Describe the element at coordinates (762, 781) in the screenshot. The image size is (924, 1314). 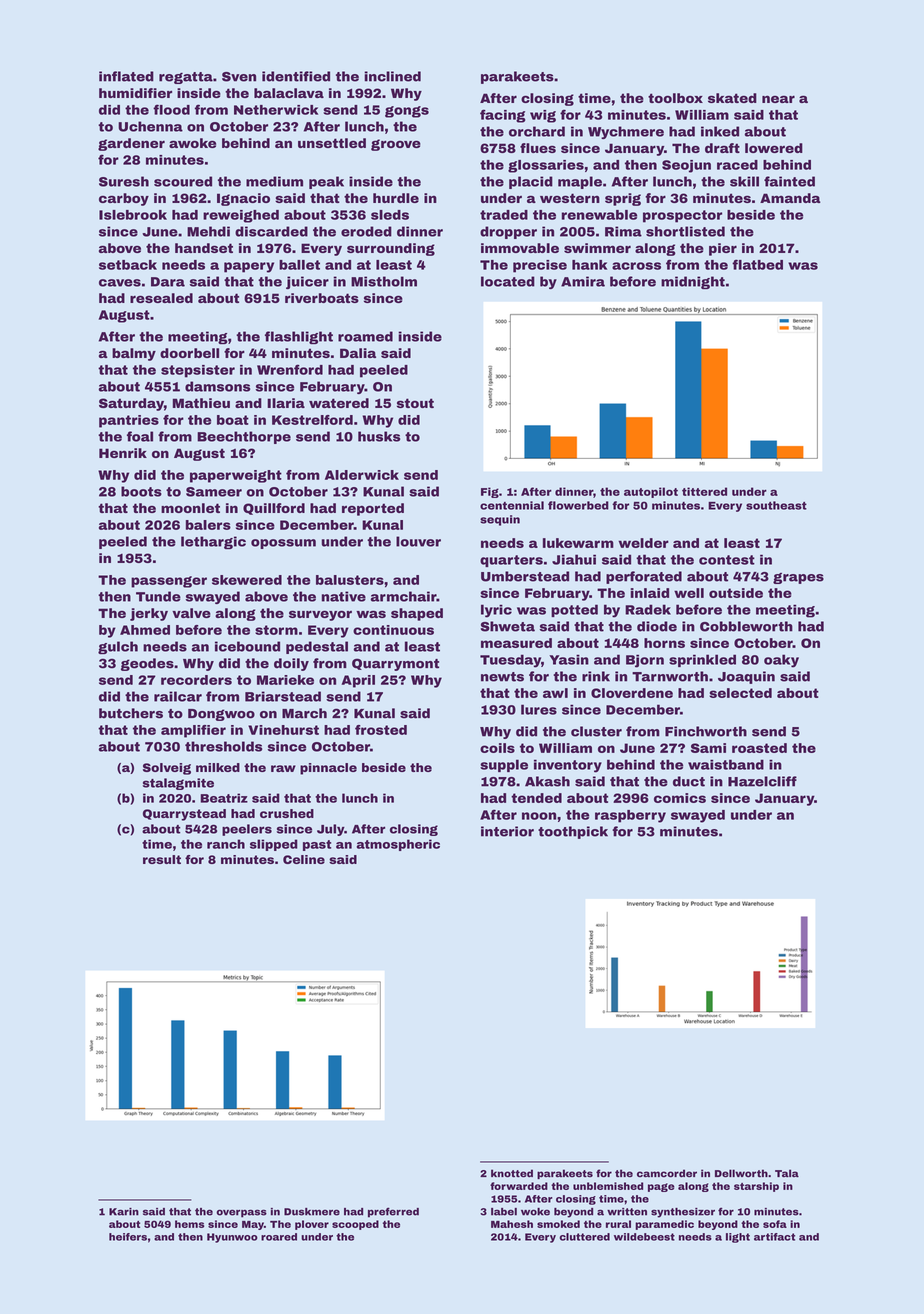
I see `Hazelcliff` at that location.
